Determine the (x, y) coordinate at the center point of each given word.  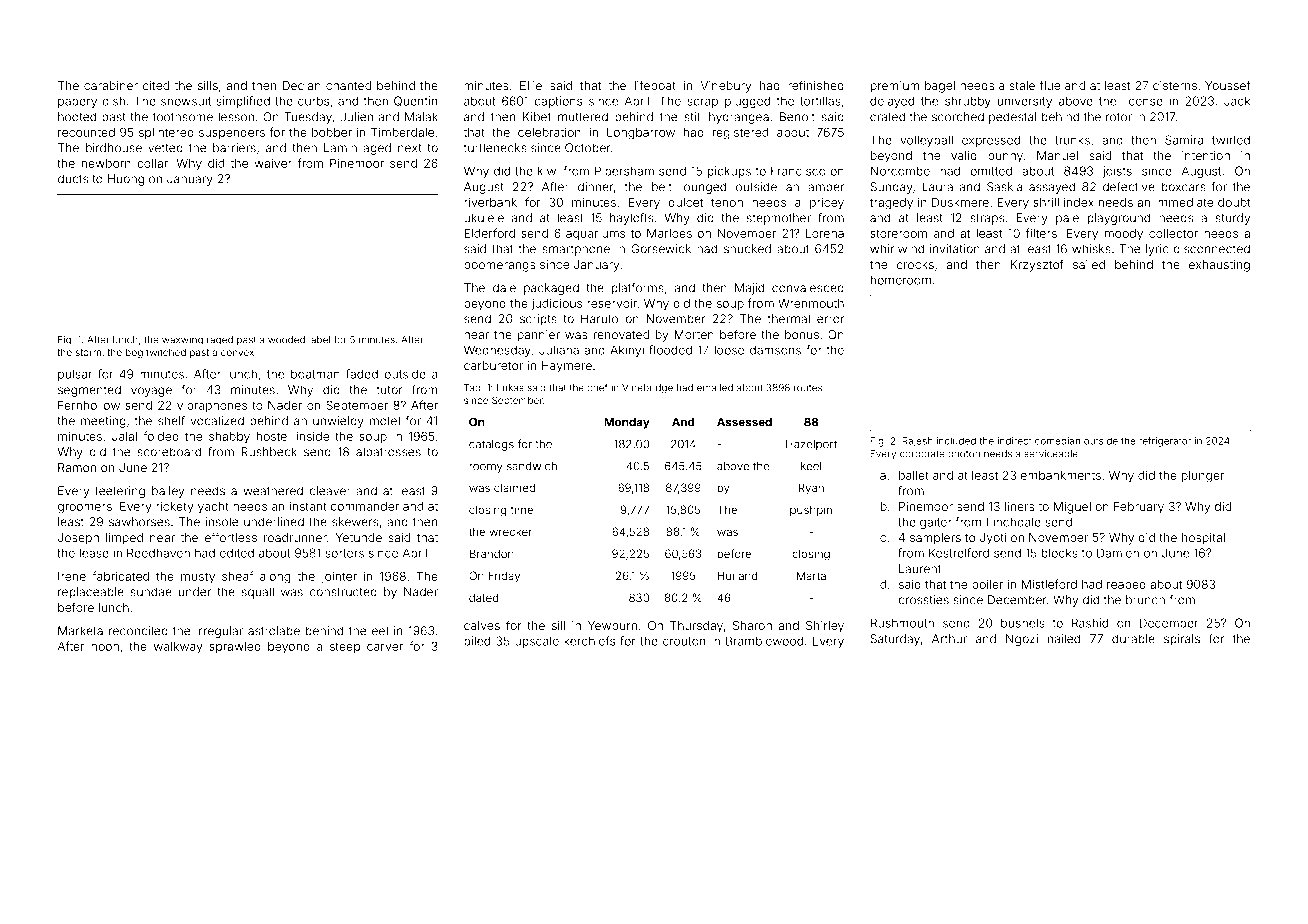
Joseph (78, 539)
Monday (627, 423)
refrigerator (1165, 442)
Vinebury (726, 87)
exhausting (1219, 266)
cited (156, 85)
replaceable (91, 593)
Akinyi (627, 351)
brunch (1145, 600)
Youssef (1227, 85)
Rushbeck (269, 452)
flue (1049, 85)
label (319, 340)
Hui (726, 575)
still (693, 117)
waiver (273, 163)
